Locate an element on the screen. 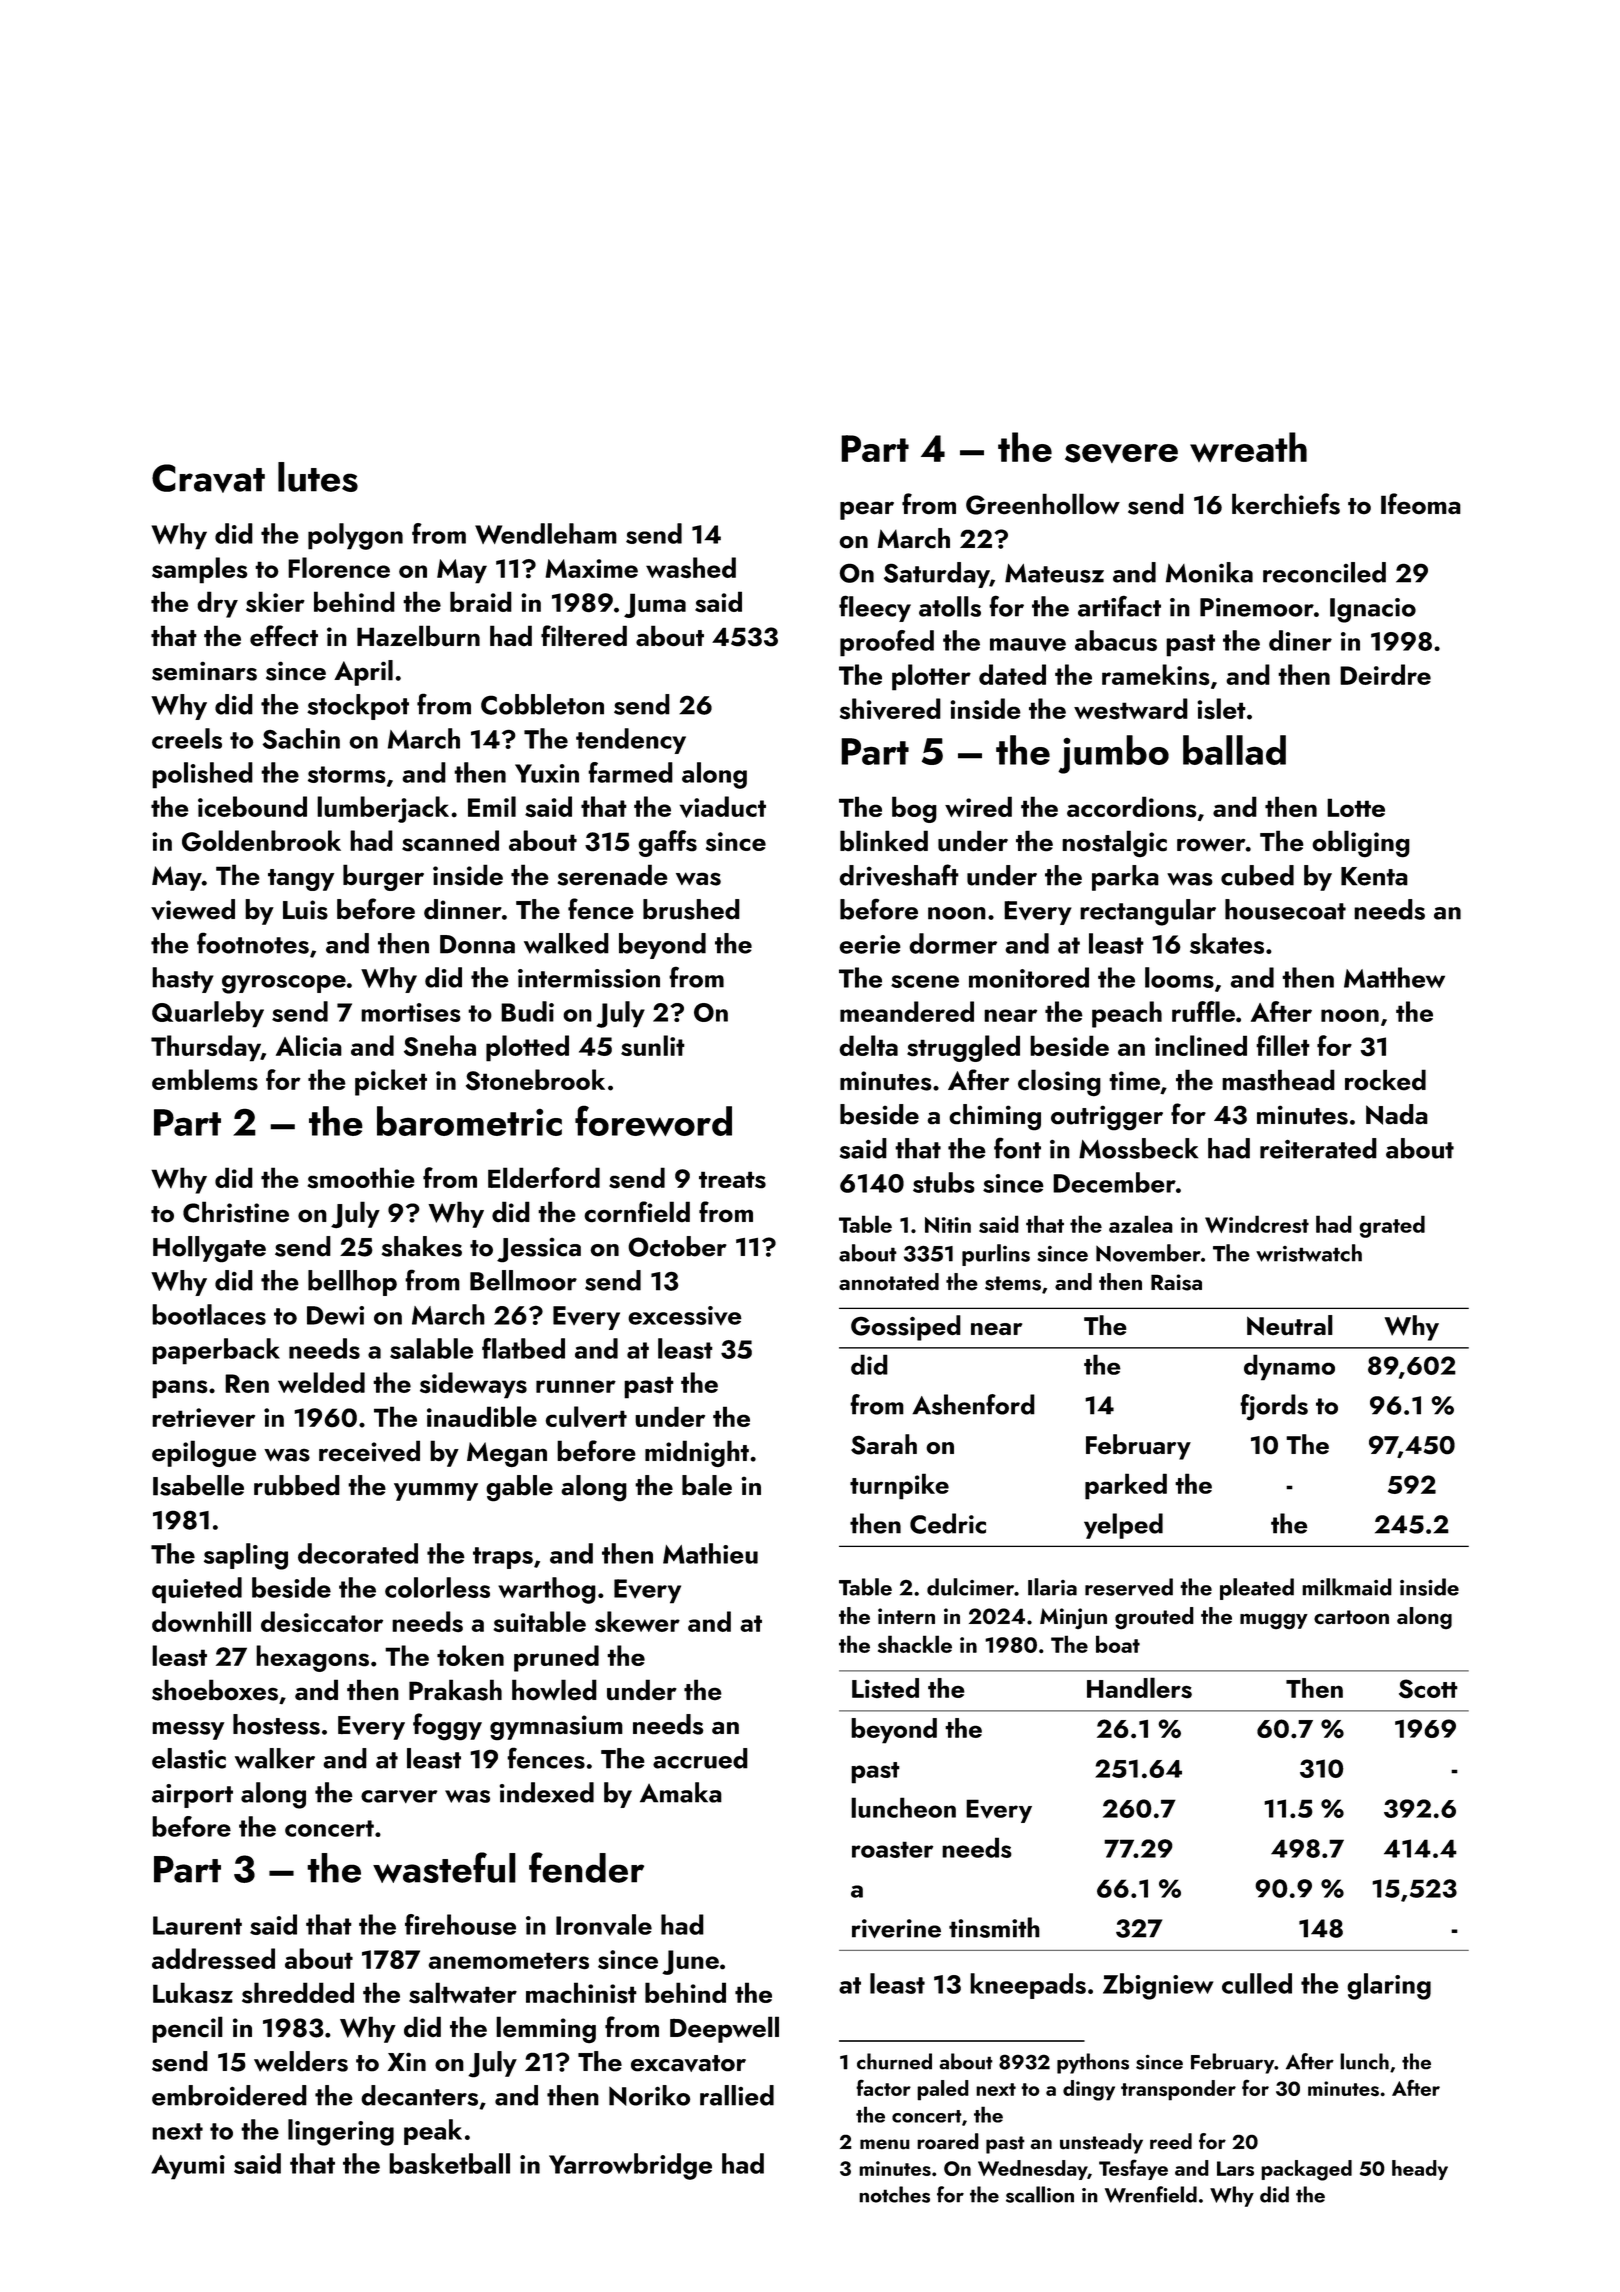  received is located at coordinates (369, 1451).
